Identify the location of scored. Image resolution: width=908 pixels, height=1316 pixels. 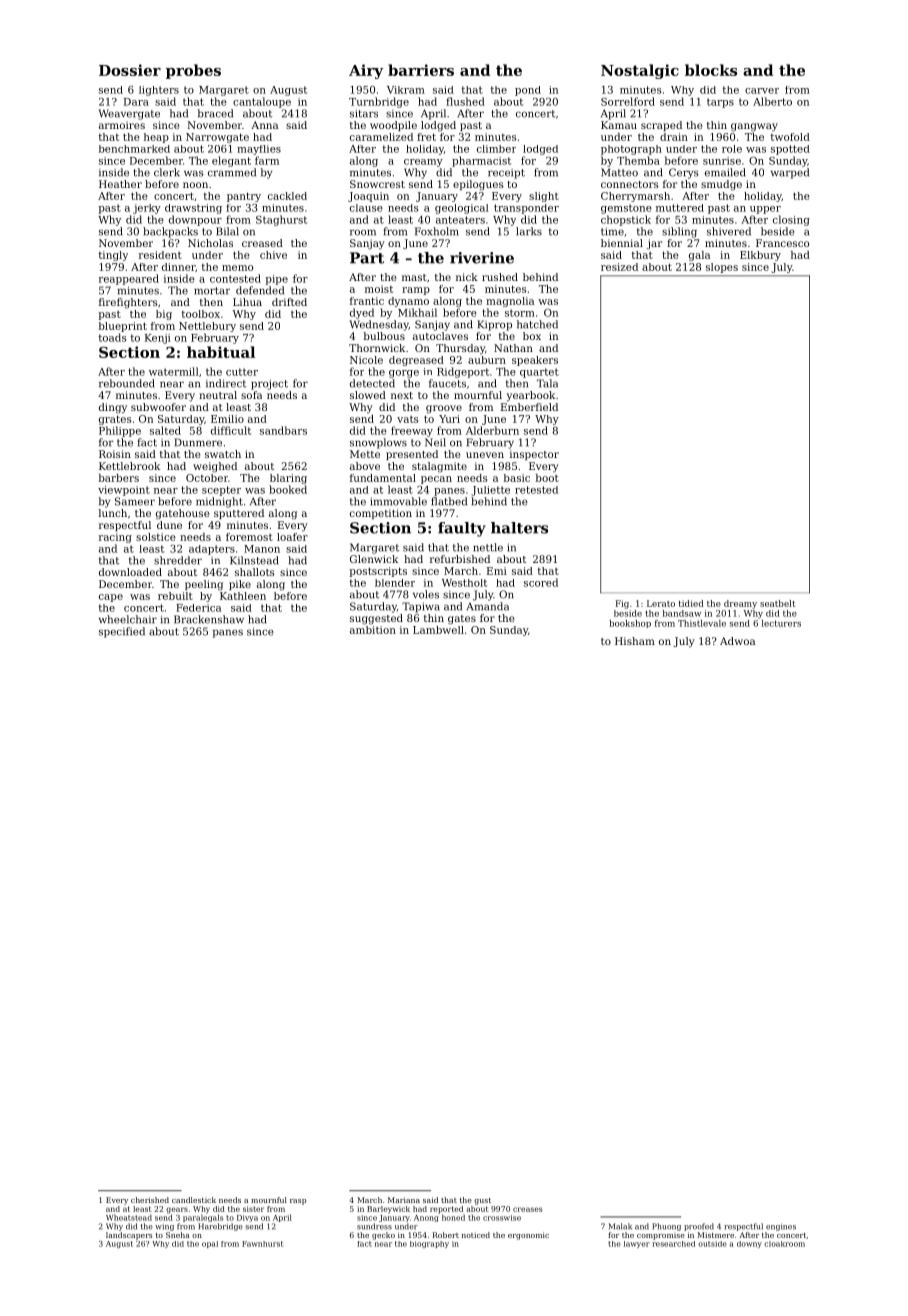
(541, 582).
